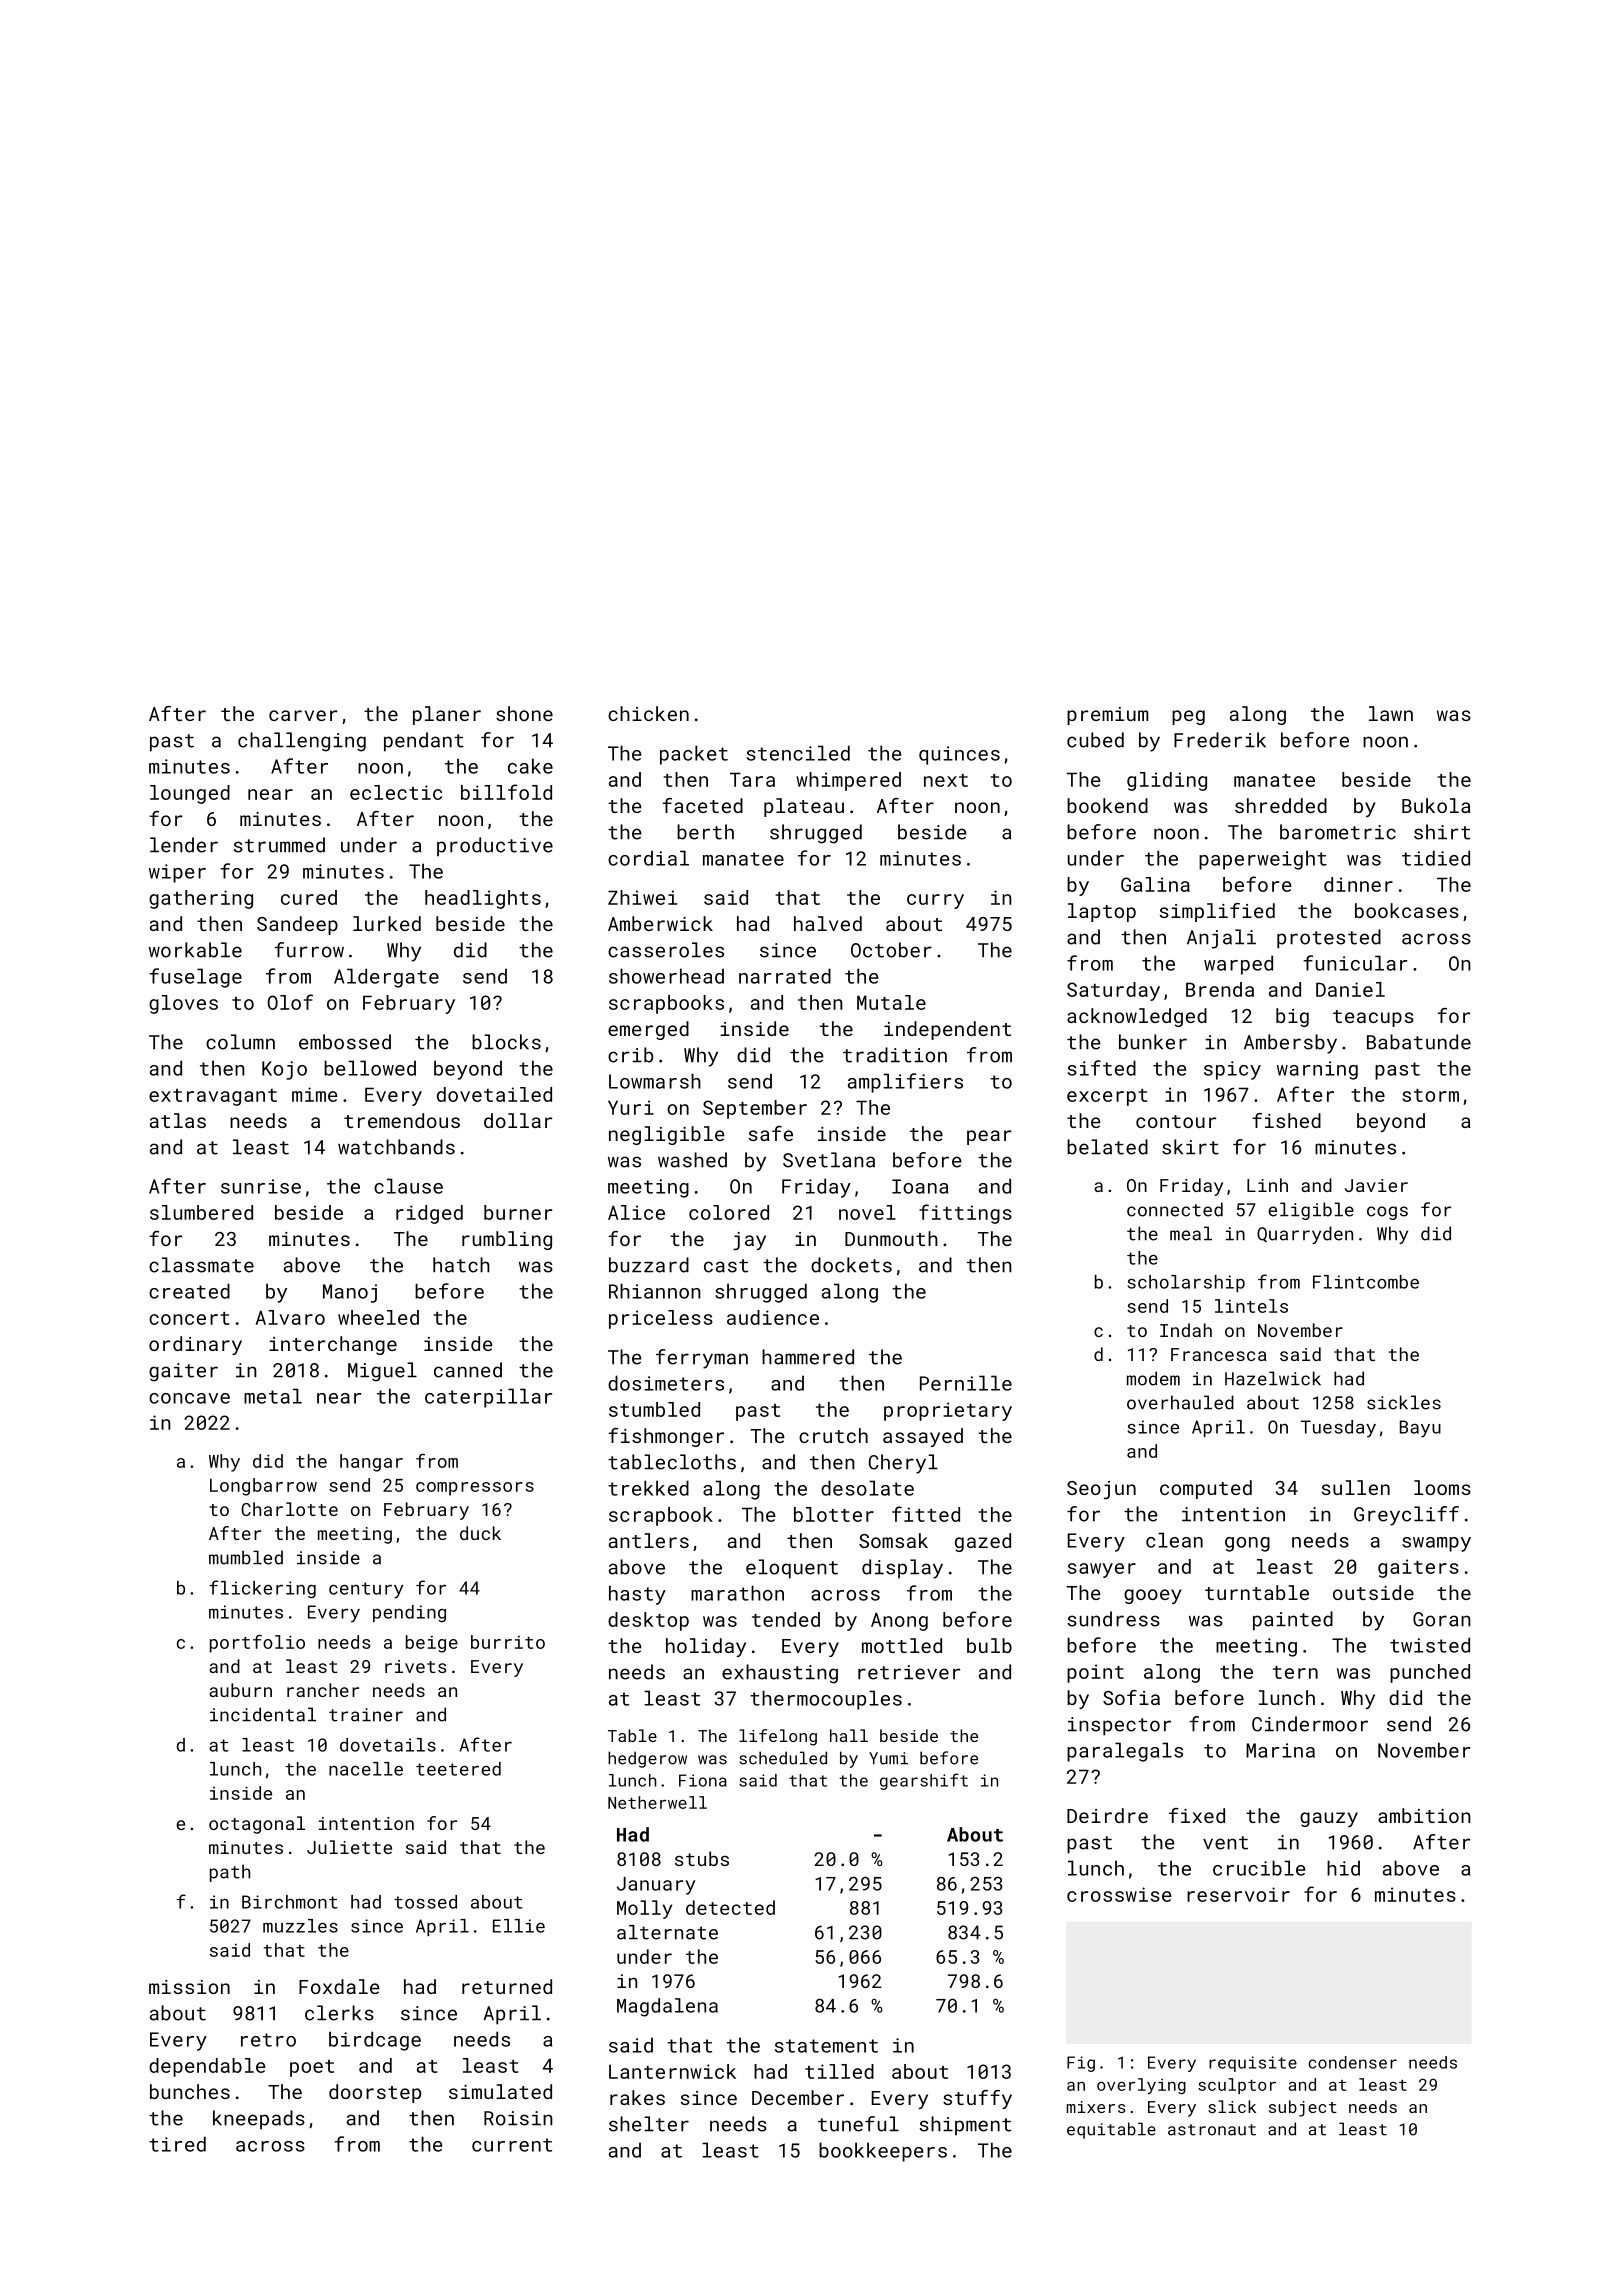 This screenshot has height=2292, width=1620. What do you see at coordinates (524, 713) in the screenshot?
I see `shone` at bounding box center [524, 713].
